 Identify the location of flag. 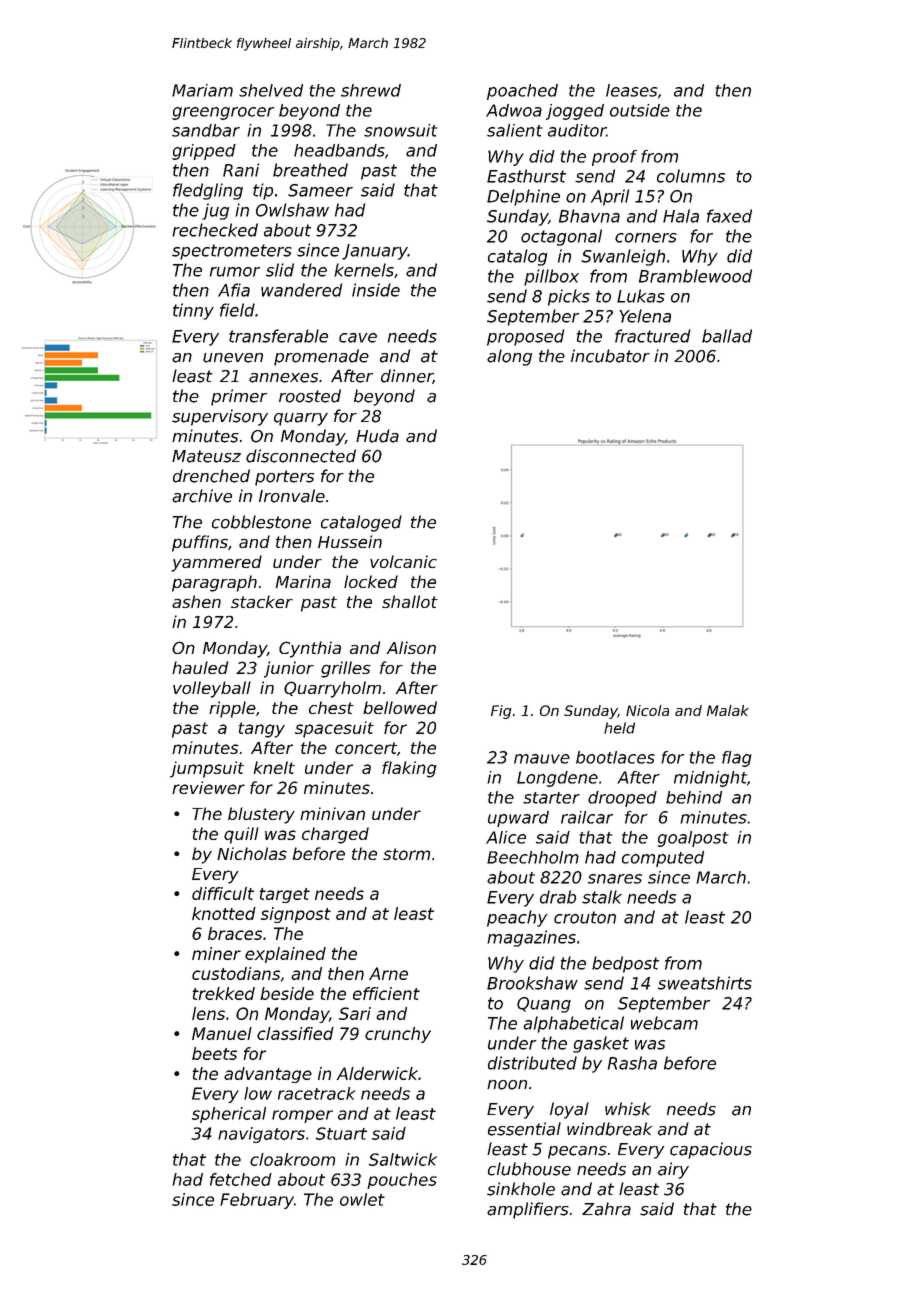
(737, 759).
